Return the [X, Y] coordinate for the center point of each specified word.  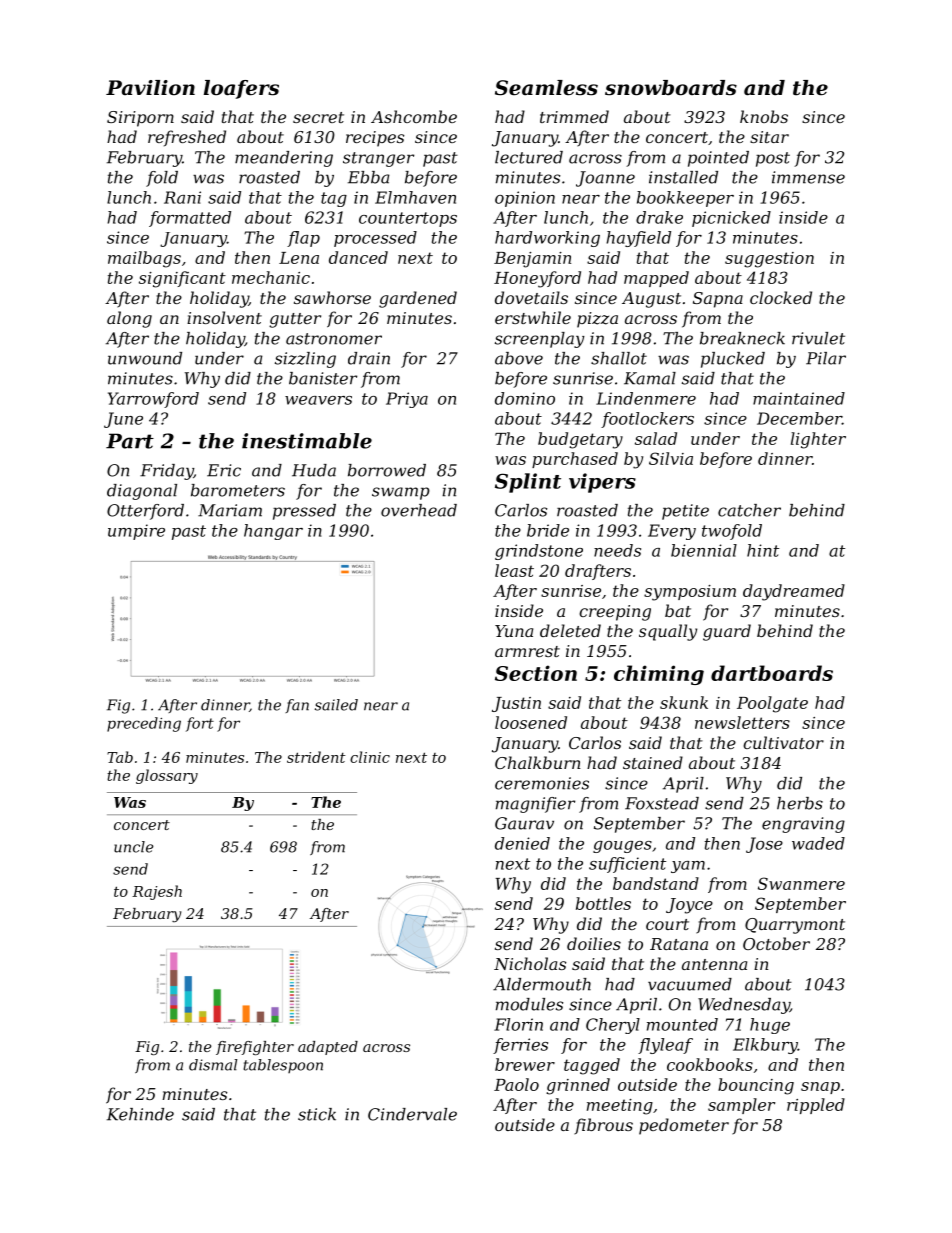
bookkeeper [685, 199]
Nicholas [530, 963]
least [514, 570]
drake [659, 217]
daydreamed [794, 592]
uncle [134, 847]
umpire [136, 532]
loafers [241, 89]
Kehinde [140, 1114]
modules [529, 1004]
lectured [529, 157]
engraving [803, 825]
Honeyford [537, 279]
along [129, 319]
